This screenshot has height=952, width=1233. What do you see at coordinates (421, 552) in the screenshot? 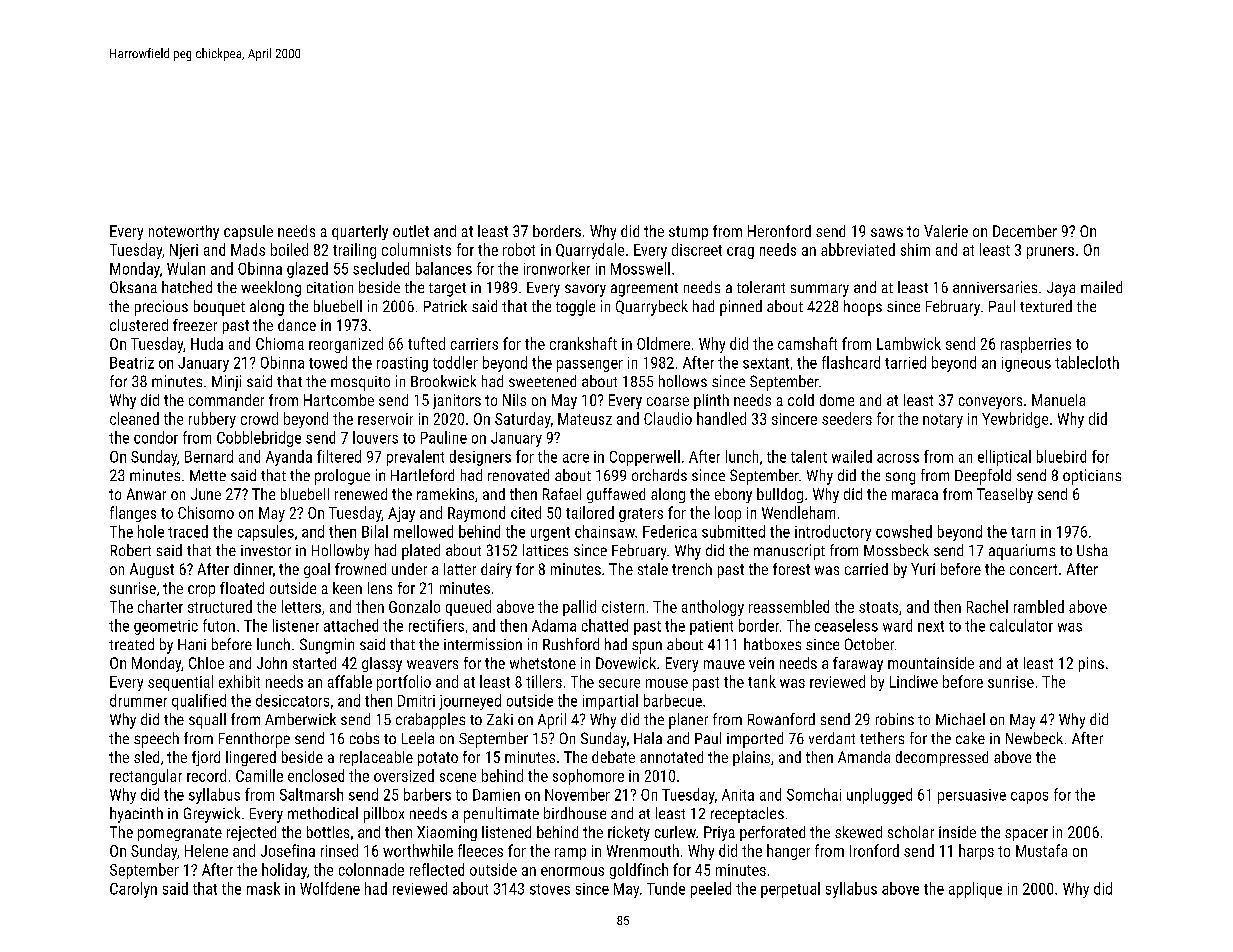
I see `plated` at bounding box center [421, 552].
